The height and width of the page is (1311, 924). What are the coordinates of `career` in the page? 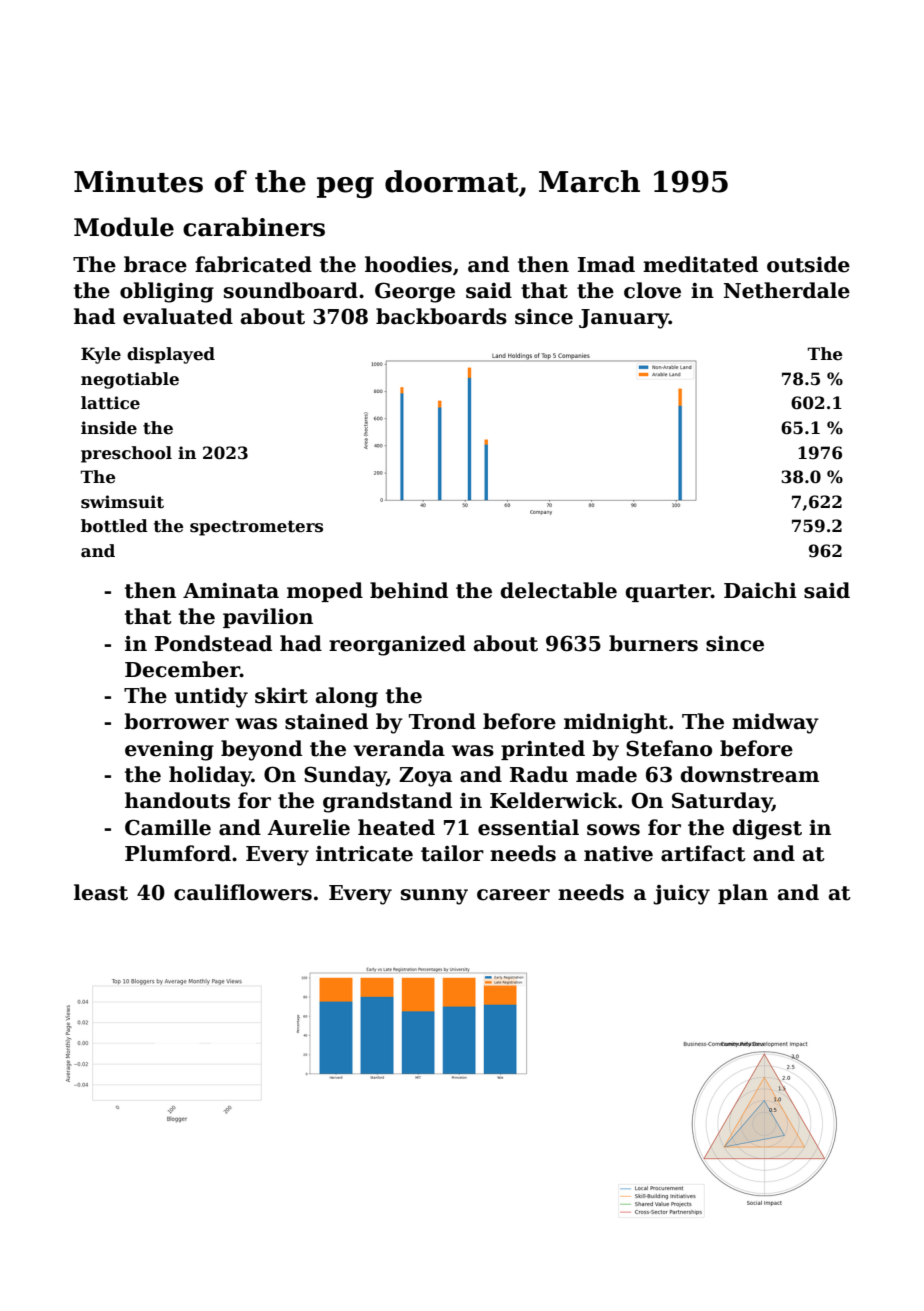 It's located at (513, 895).
